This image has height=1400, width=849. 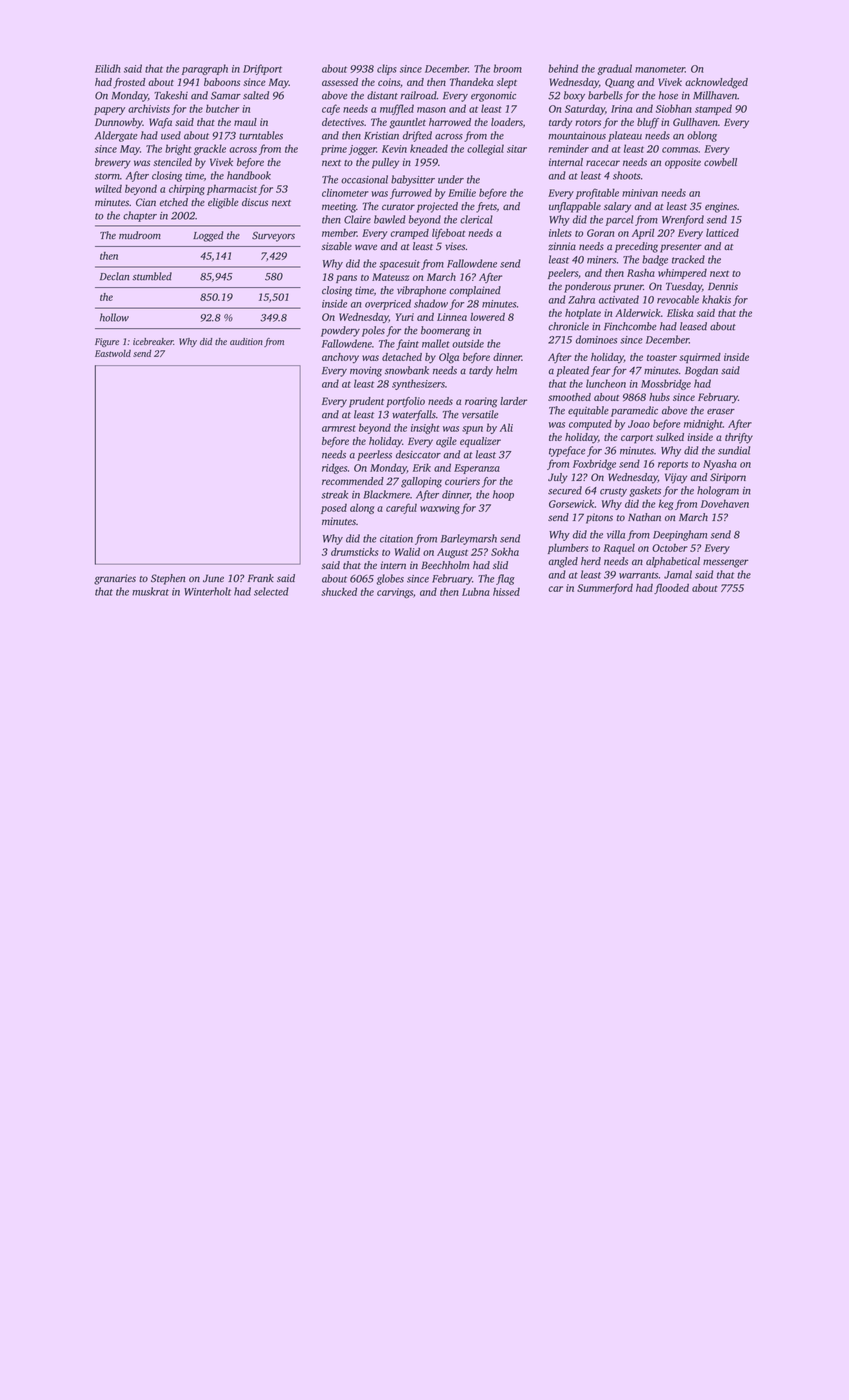 What do you see at coordinates (407, 344) in the image?
I see `faint` at bounding box center [407, 344].
